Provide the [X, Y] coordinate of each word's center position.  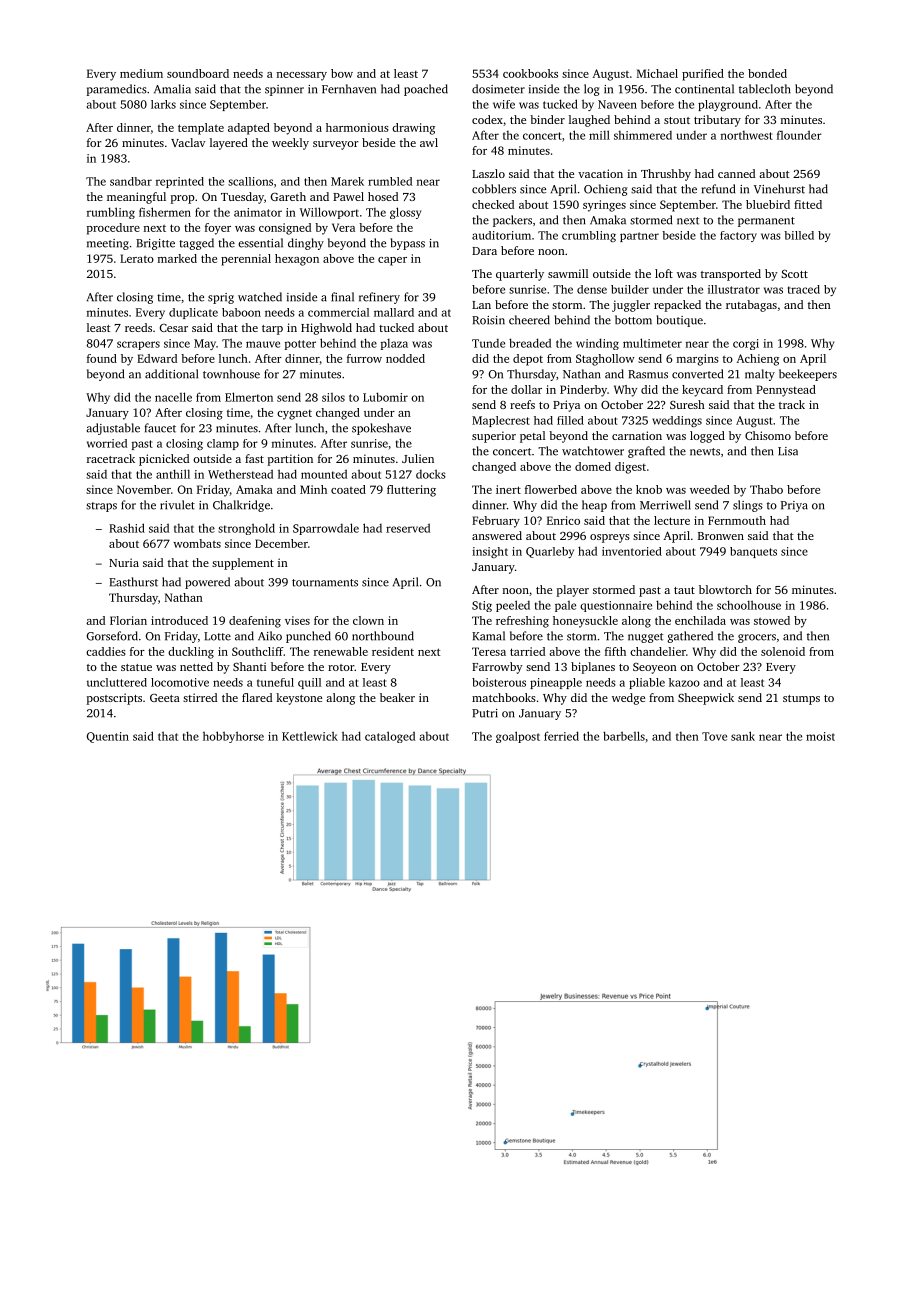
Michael [657, 73]
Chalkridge [241, 506]
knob [649, 489]
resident [393, 651]
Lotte [217, 636]
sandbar [131, 181]
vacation [600, 173]
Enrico [563, 520]
